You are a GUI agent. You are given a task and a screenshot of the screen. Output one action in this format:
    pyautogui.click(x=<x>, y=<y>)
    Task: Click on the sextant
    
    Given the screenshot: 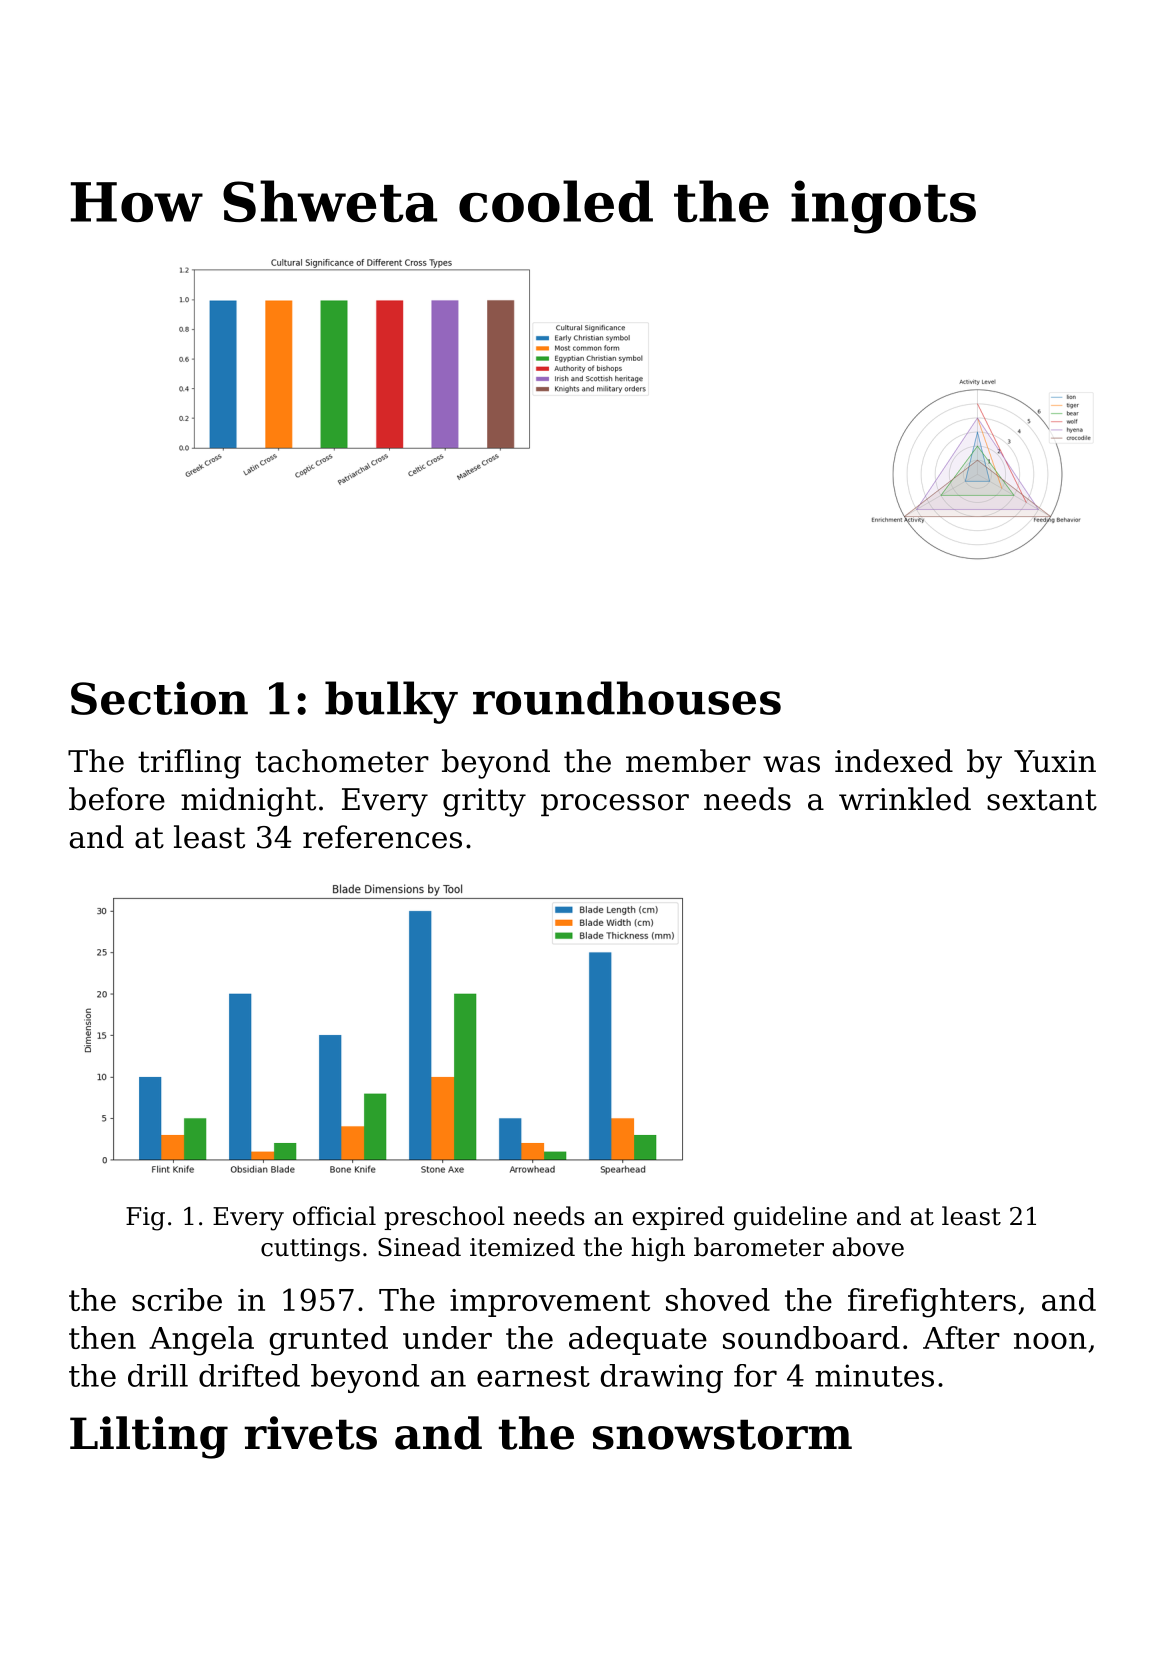 What is the action you would take?
    pyautogui.click(x=1042, y=800)
